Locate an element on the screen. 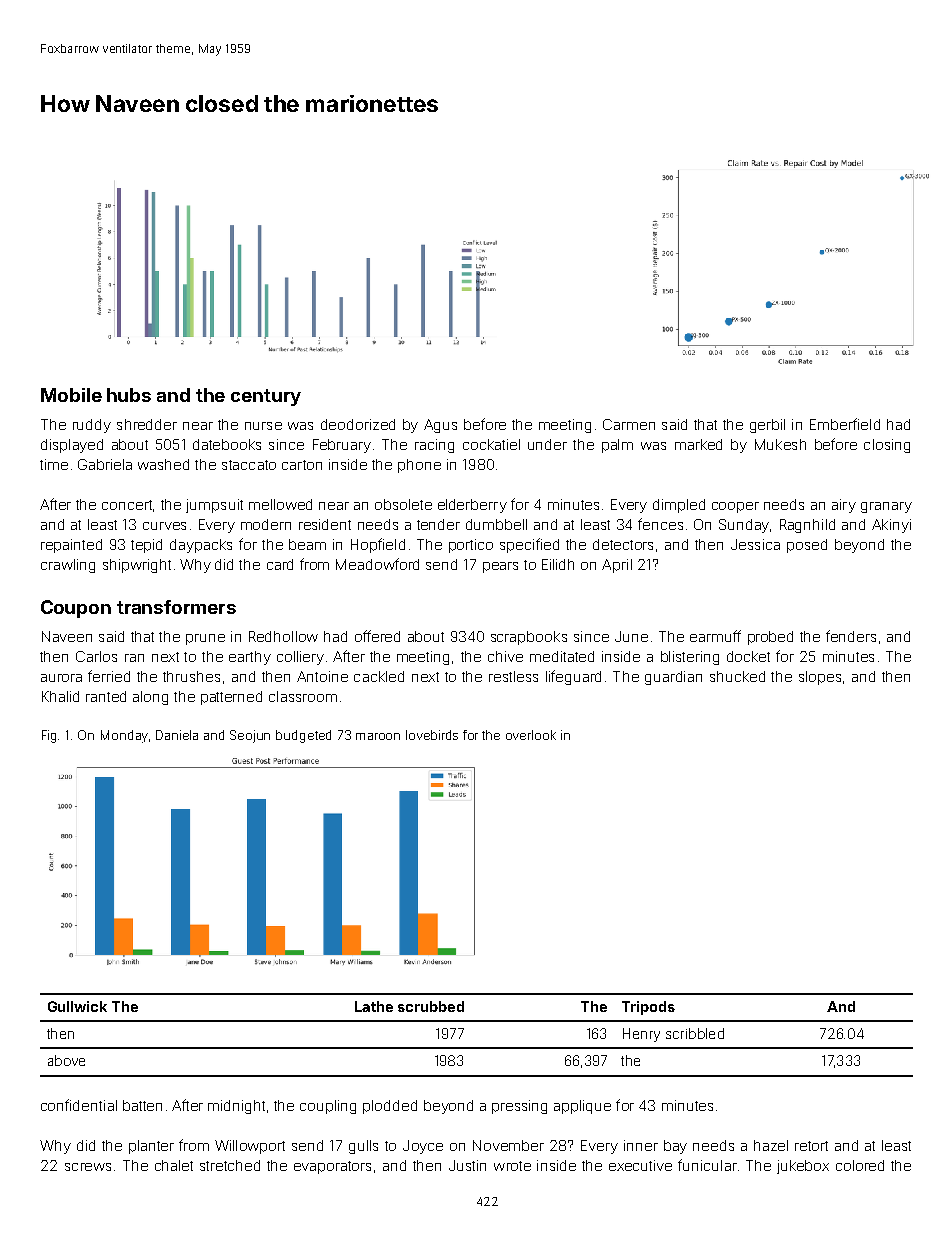 Image resolution: width=952 pixels, height=1233 pixels. Daniela is located at coordinates (177, 735).
